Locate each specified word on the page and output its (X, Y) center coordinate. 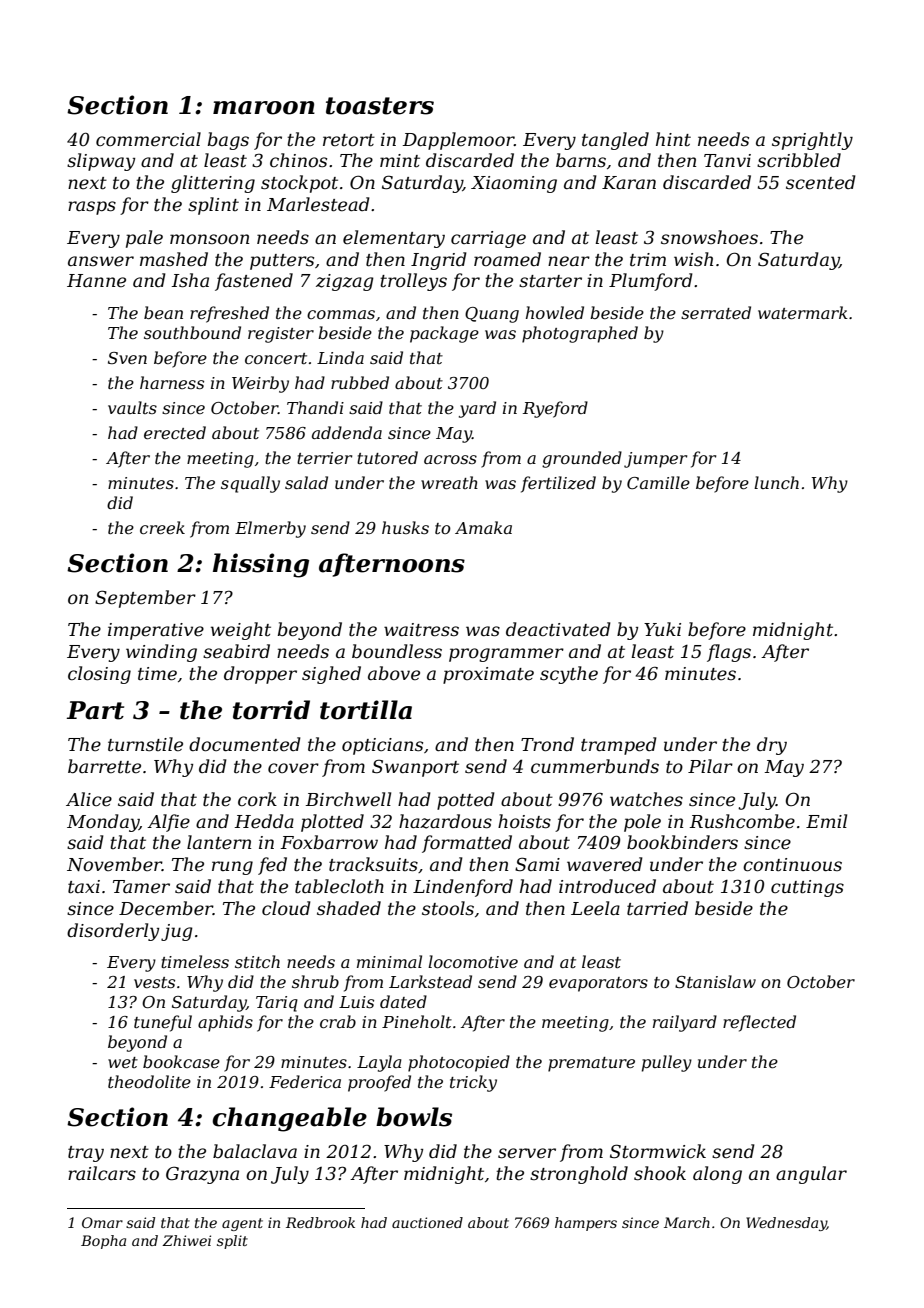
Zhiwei (186, 1240)
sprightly (812, 141)
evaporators (598, 984)
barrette (104, 766)
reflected (759, 1023)
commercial (148, 139)
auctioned (427, 1222)
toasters (380, 106)
